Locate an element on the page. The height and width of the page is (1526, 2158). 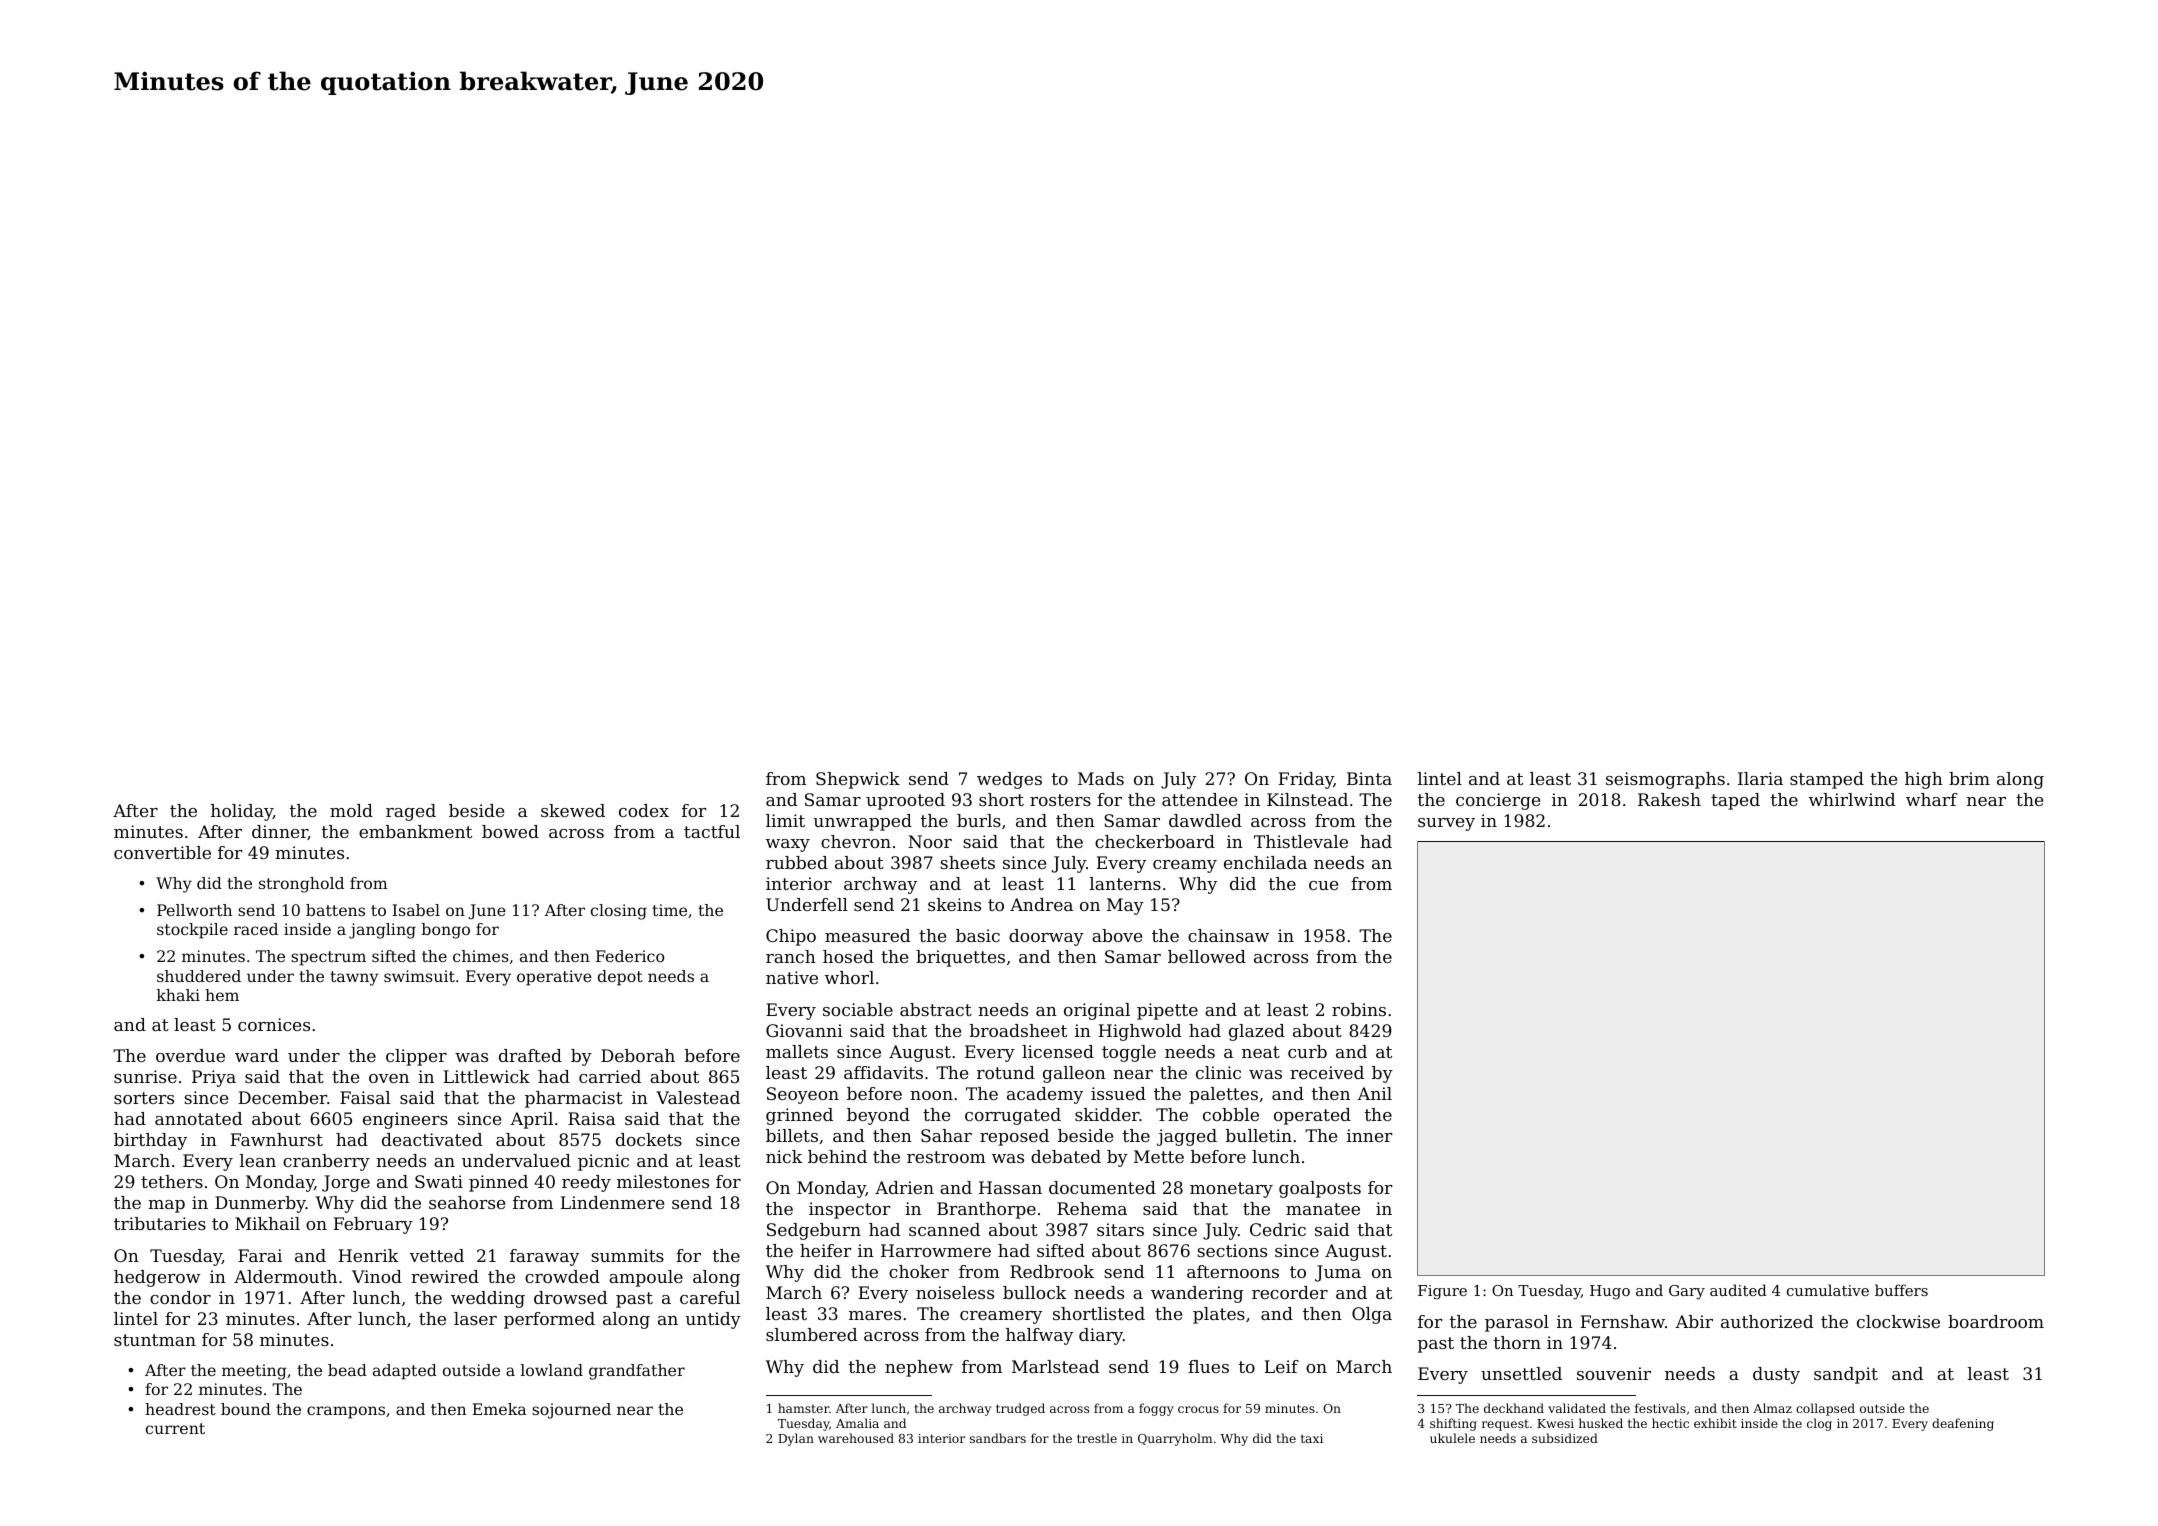
bulletin is located at coordinates (1259, 1135).
